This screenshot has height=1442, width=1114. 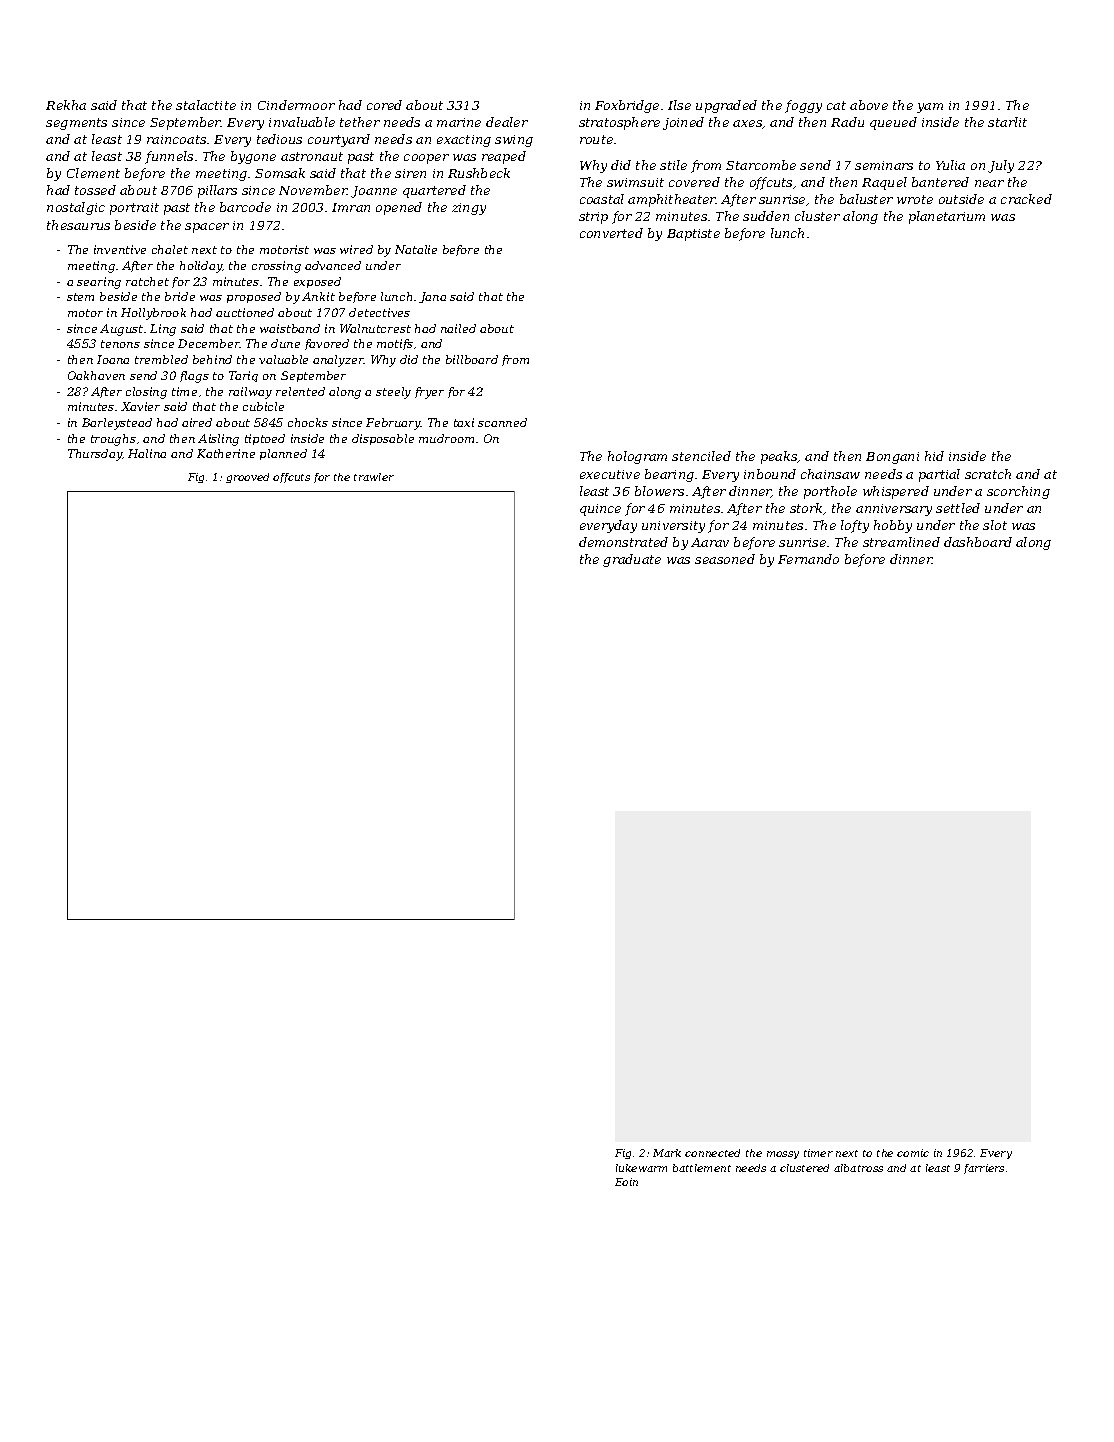 What do you see at coordinates (611, 233) in the screenshot?
I see `converted` at bounding box center [611, 233].
